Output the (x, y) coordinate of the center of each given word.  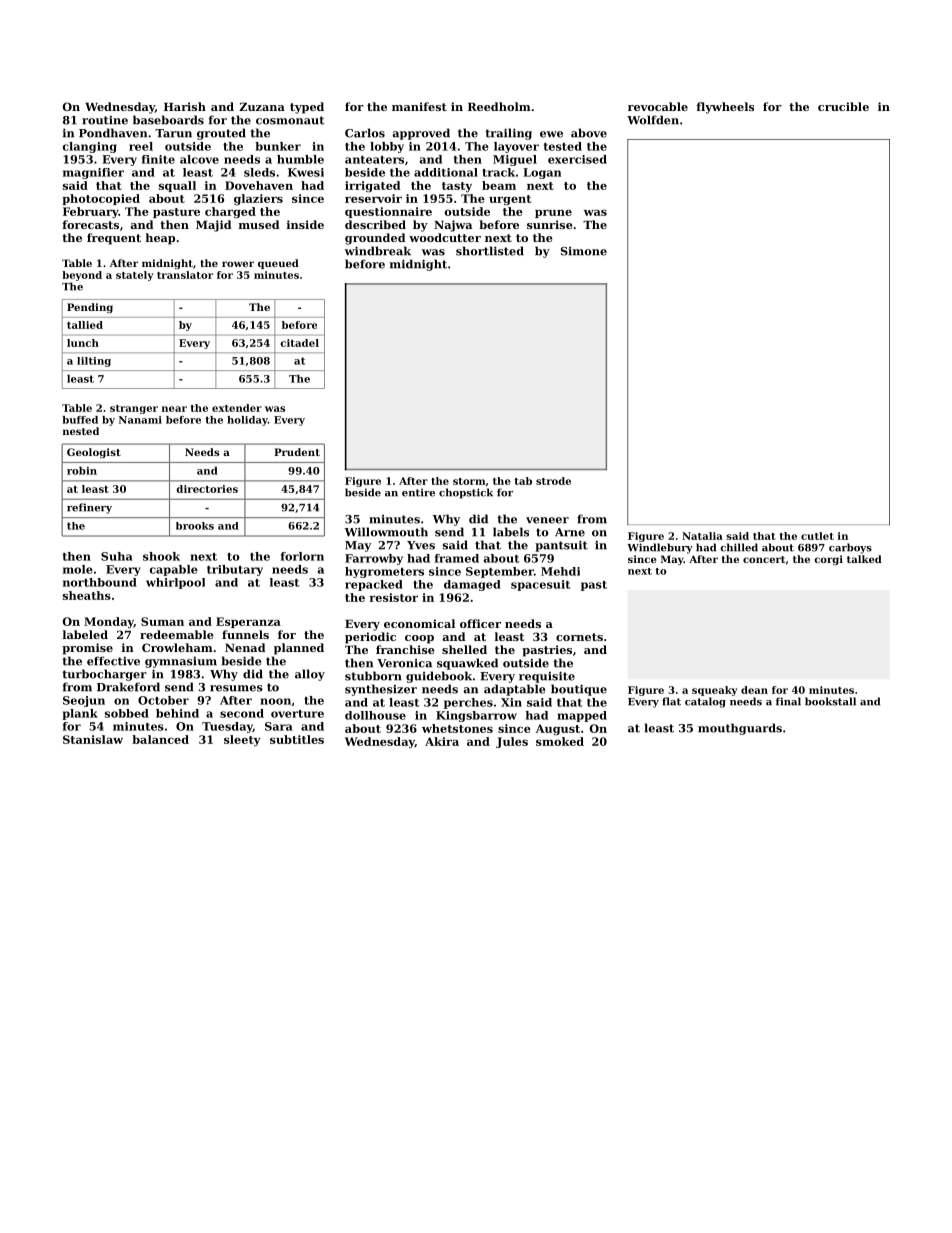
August (558, 729)
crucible (843, 106)
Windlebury (660, 548)
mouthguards (740, 729)
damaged (472, 585)
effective (113, 661)
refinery (89, 508)
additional (446, 172)
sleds (259, 172)
